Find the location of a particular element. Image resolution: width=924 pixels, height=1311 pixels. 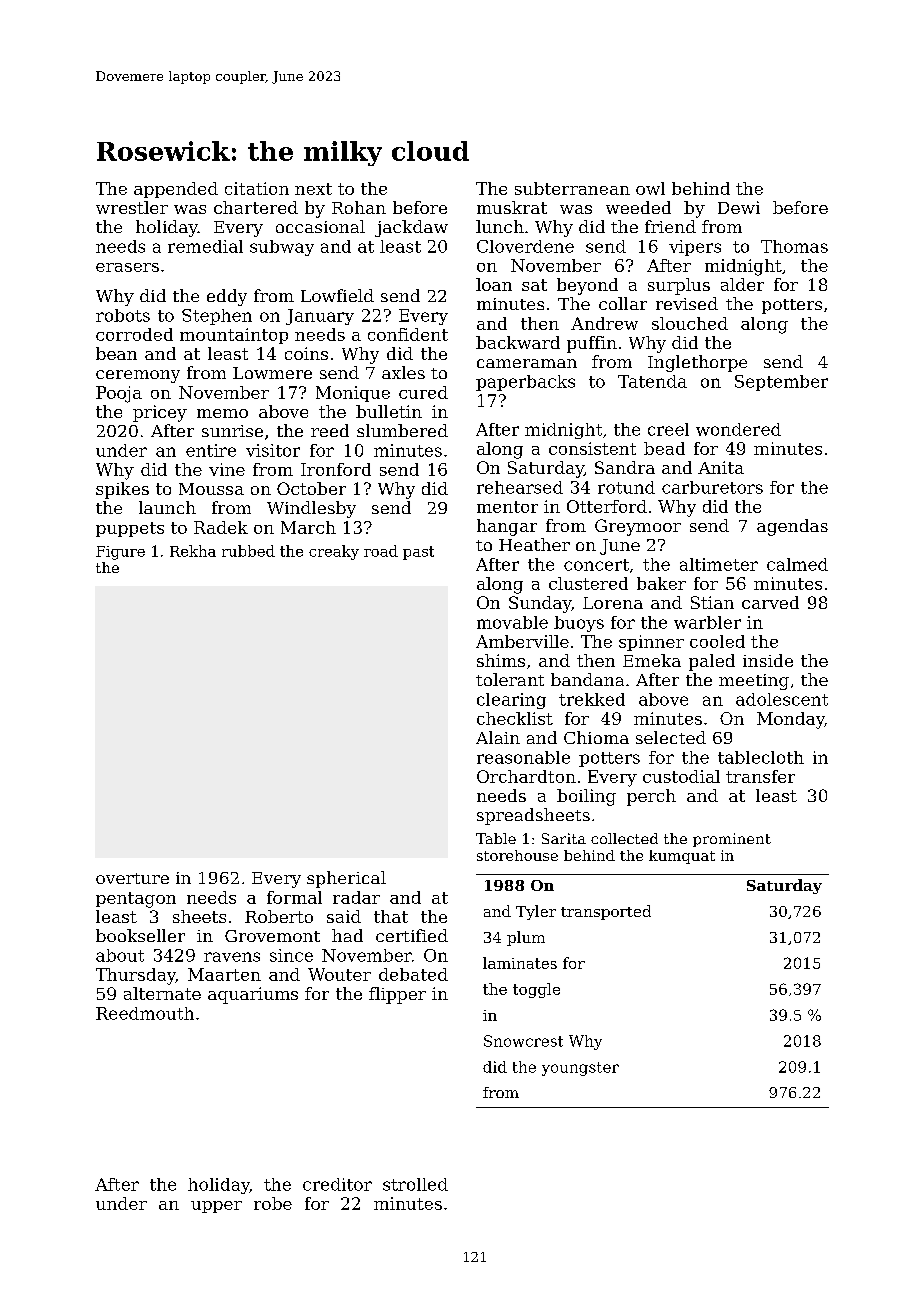

inside is located at coordinates (768, 660).
